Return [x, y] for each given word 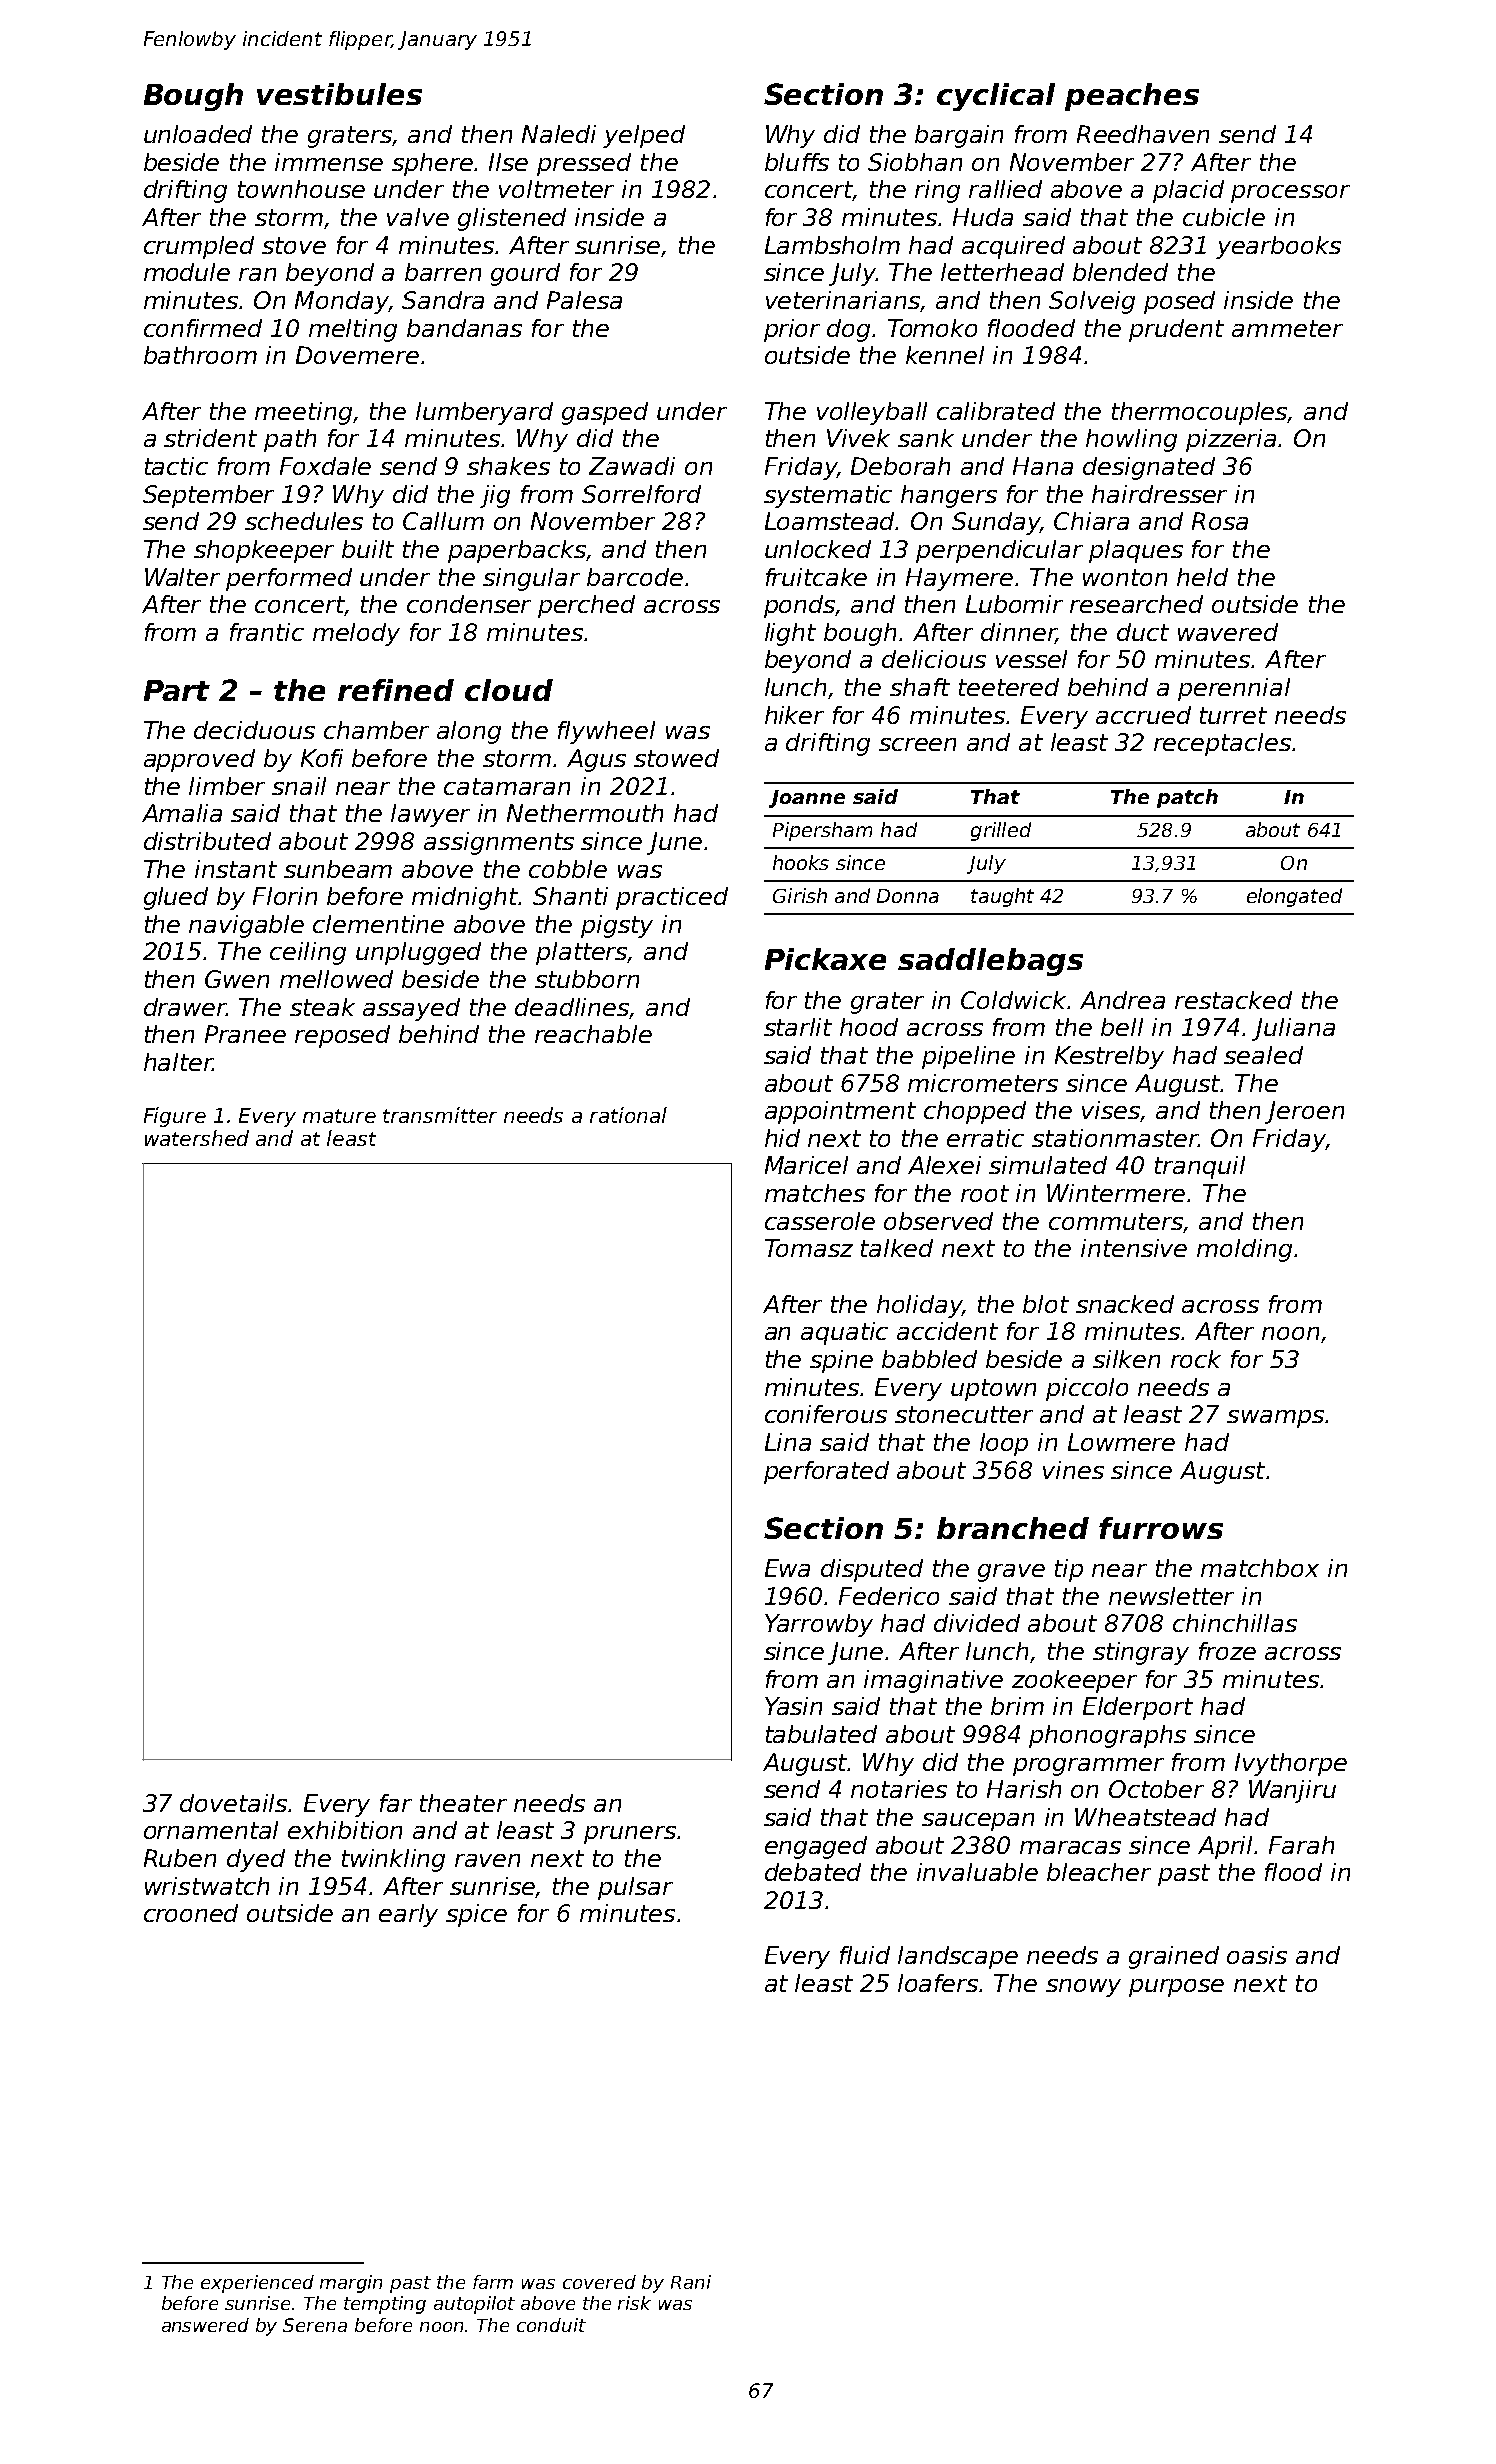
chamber [376, 730]
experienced [257, 2284]
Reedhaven [1143, 134]
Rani [691, 2282]
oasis [1257, 1955]
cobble [568, 869]
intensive [1134, 1248]
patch [1187, 798]
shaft [920, 687]
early [408, 1915]
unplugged [418, 953]
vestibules [339, 94]
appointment [840, 1112]
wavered [1228, 632]
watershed [197, 1138]
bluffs [797, 162]
